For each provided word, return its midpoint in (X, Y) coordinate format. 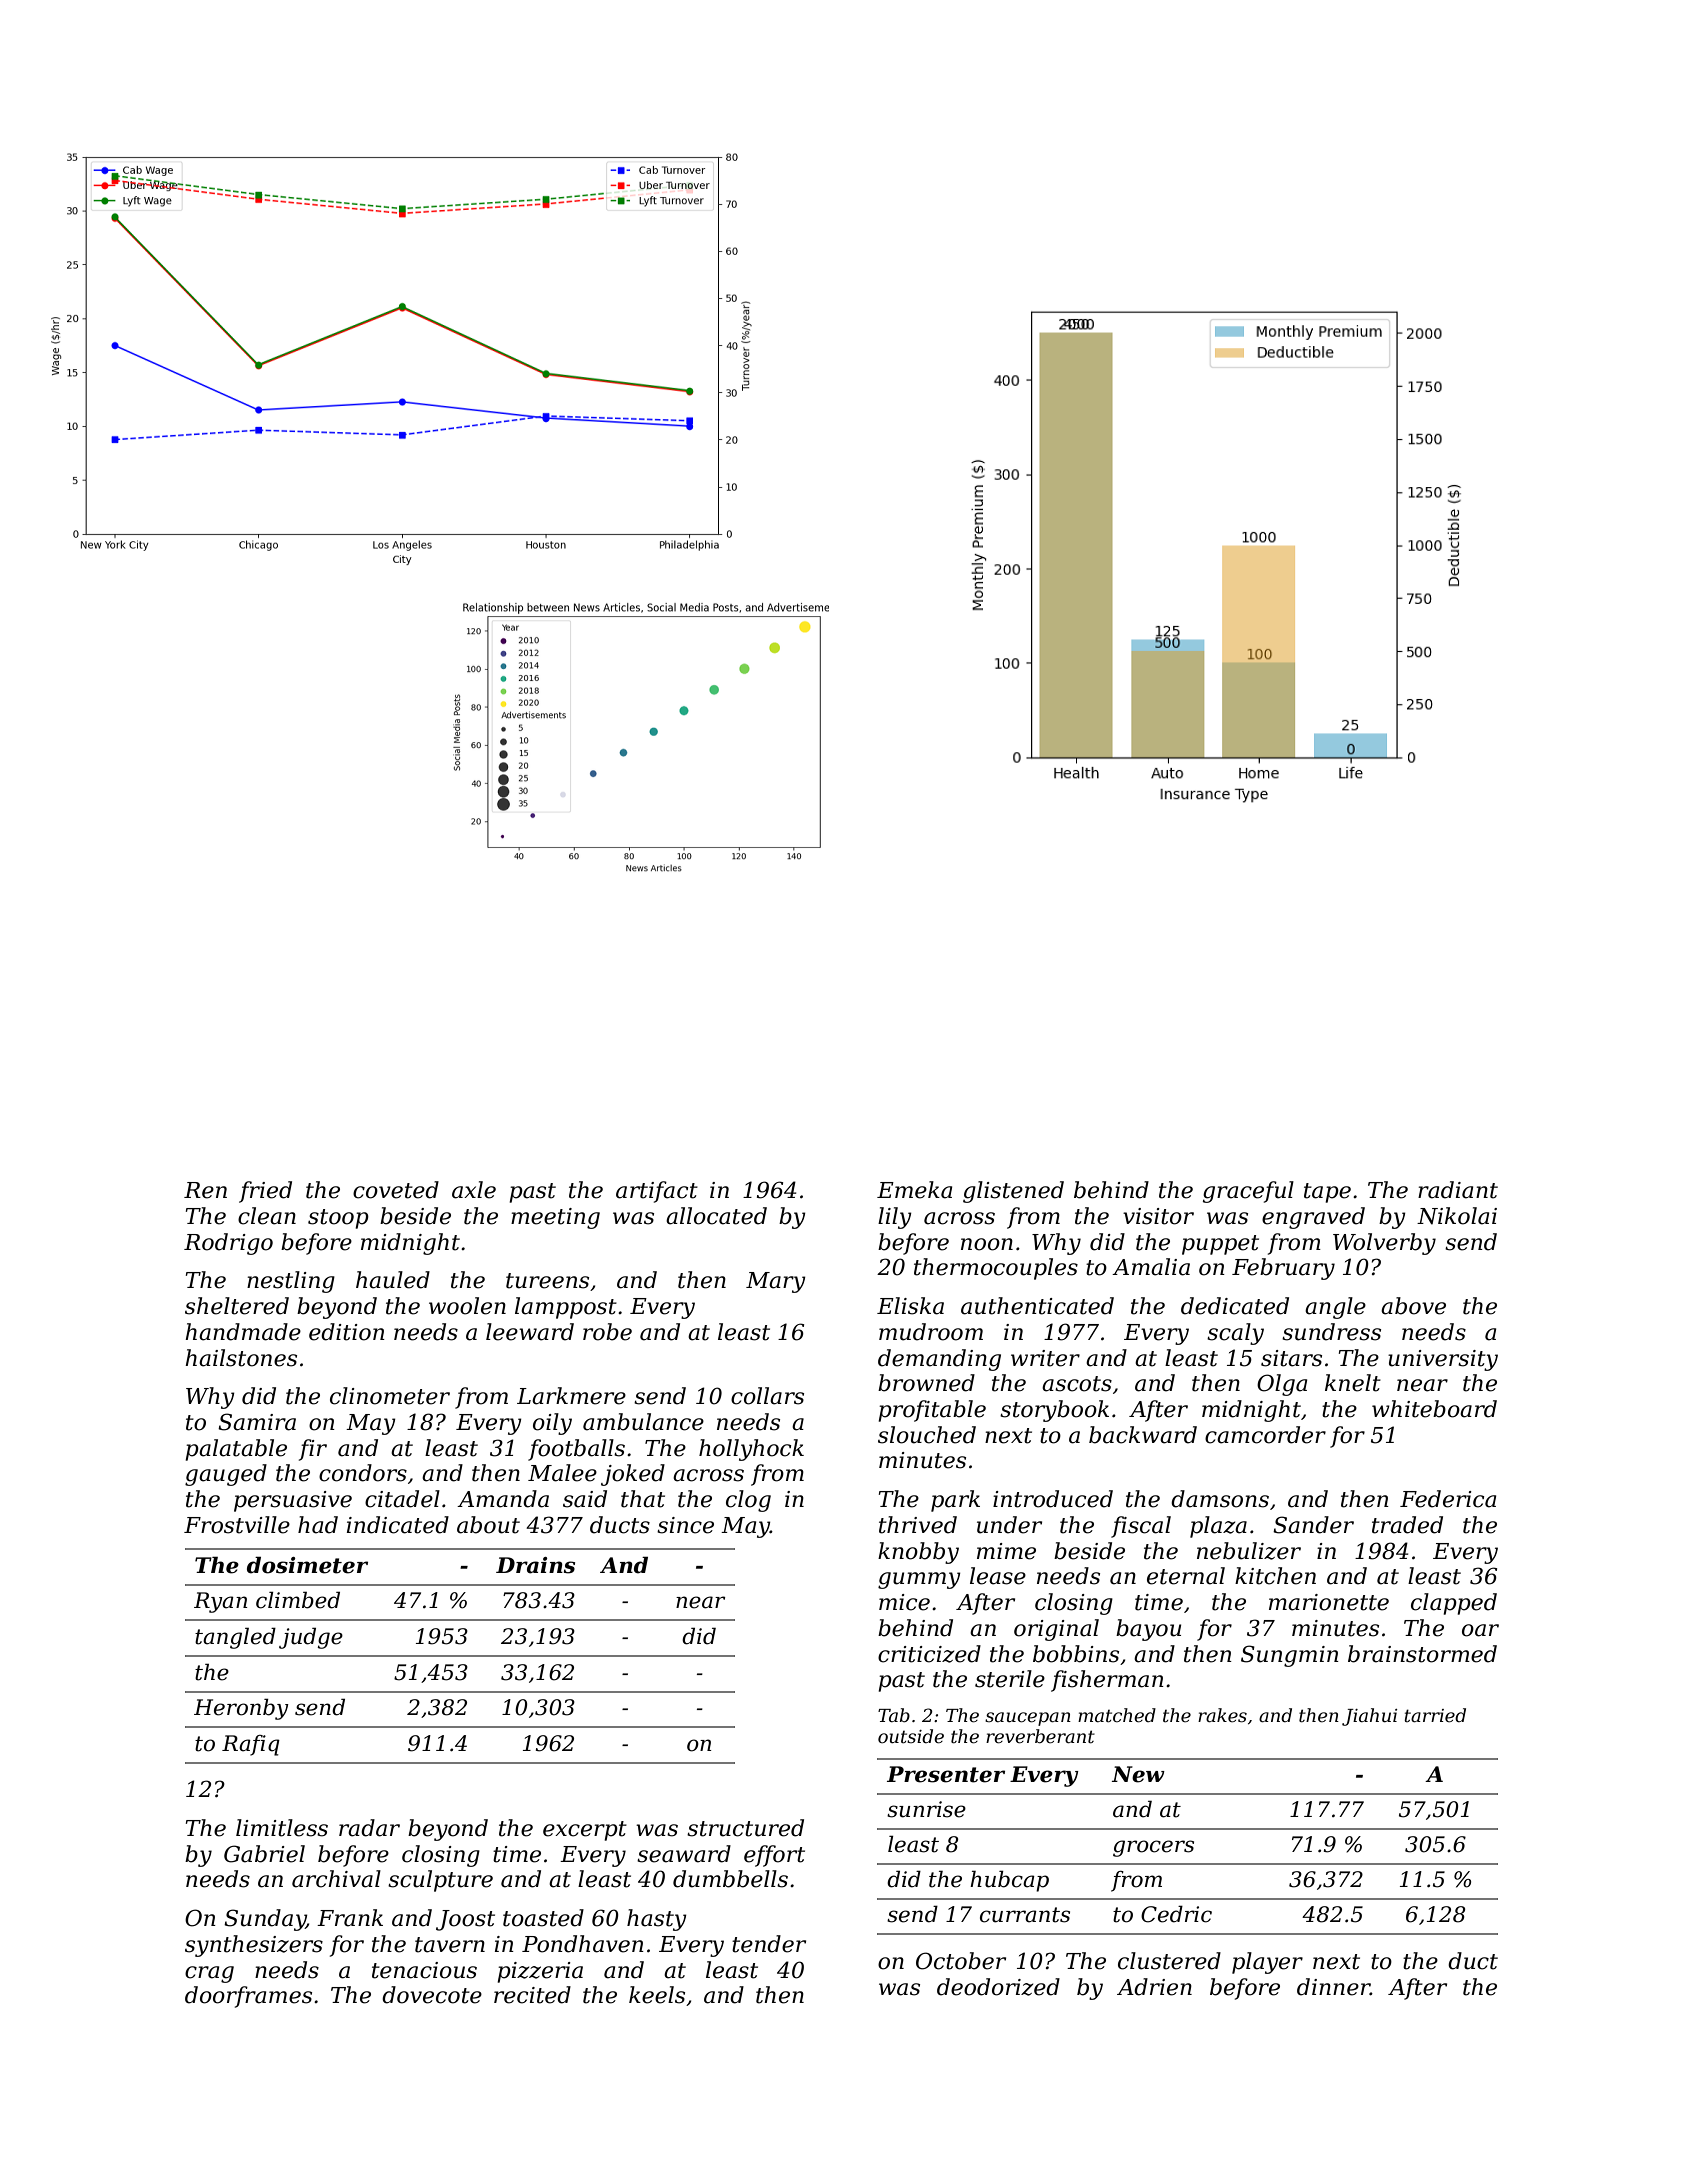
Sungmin (1290, 1656)
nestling (291, 1282)
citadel (402, 1499)
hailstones (241, 1358)
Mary (776, 1282)
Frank (350, 1918)
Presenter (946, 1774)
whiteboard (1434, 1409)
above (1413, 1306)
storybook (1054, 1411)
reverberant (1040, 1736)
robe (607, 1332)
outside (911, 1736)
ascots (1077, 1384)
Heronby (241, 1709)
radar (369, 1828)
